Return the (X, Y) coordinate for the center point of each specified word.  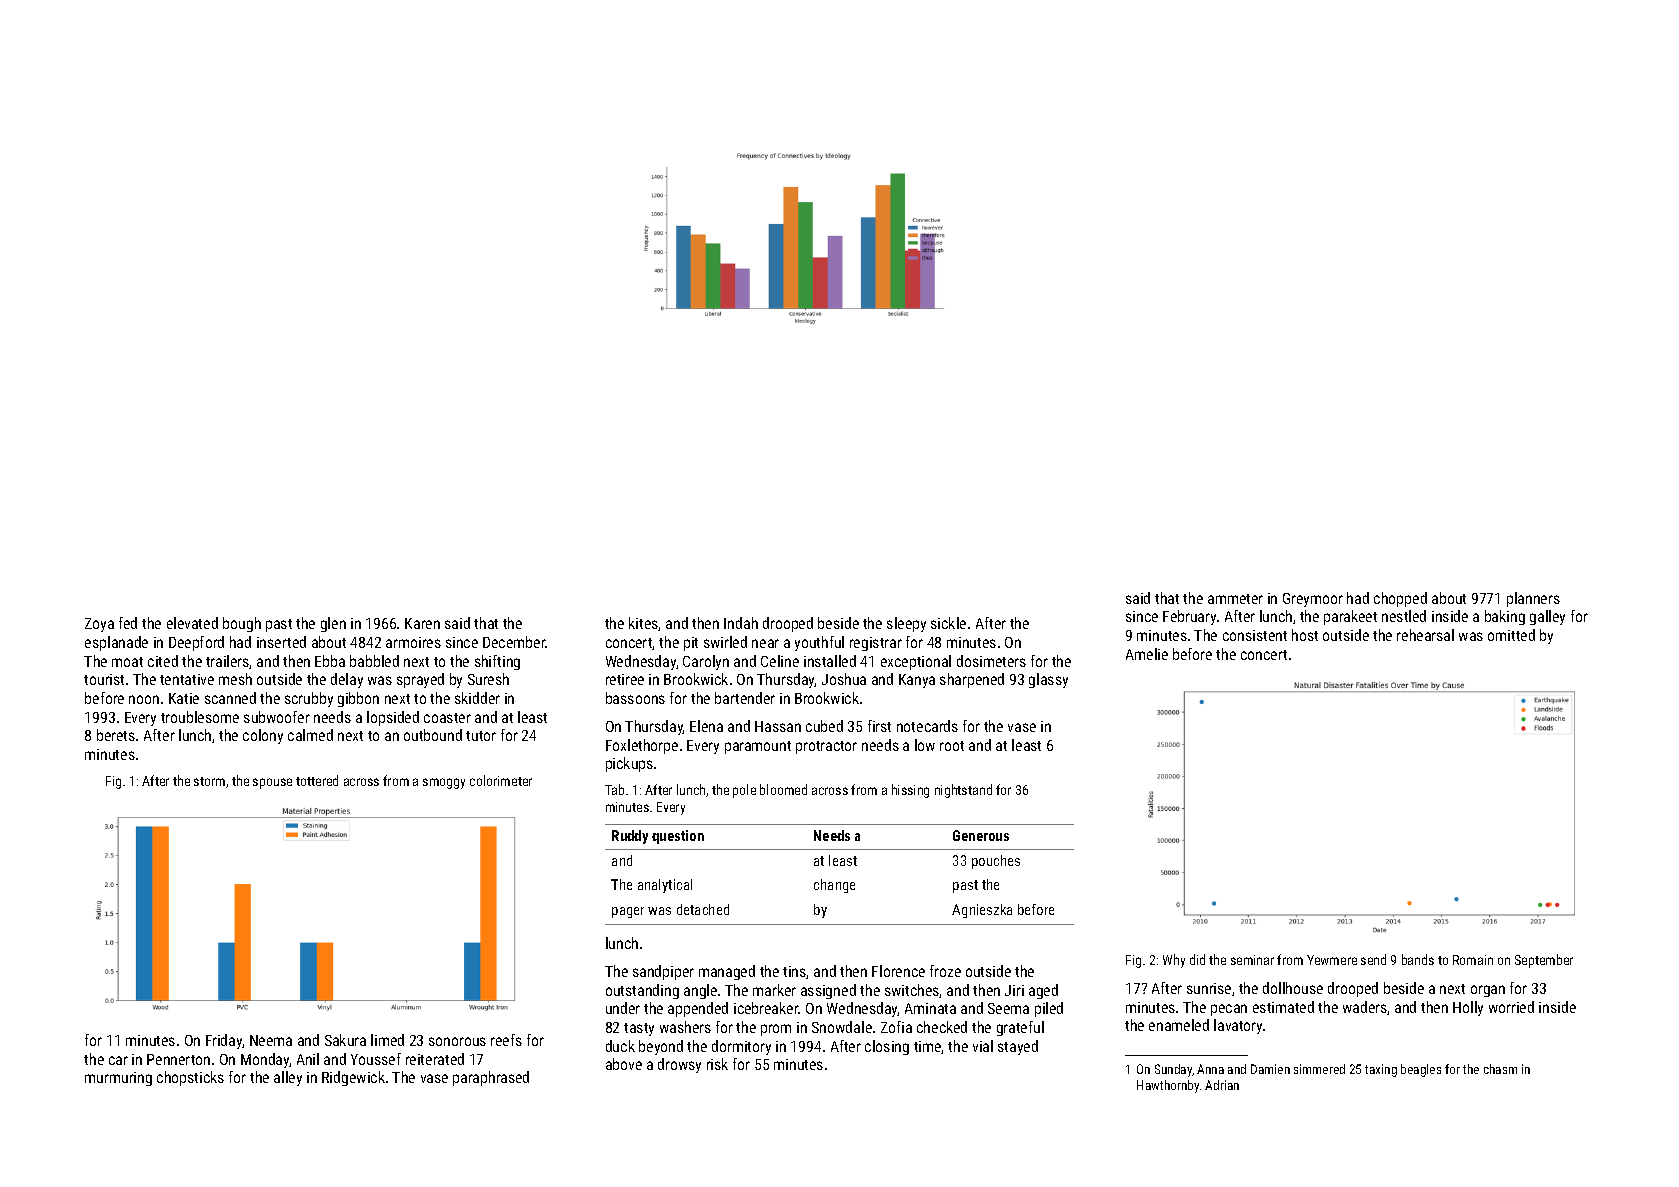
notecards (927, 726)
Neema (271, 1040)
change (834, 886)
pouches (996, 862)
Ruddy (630, 837)
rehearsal (1425, 635)
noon (144, 699)
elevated (192, 623)
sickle (948, 623)
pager (628, 912)
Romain (1473, 960)
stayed (1018, 1047)
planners (1533, 599)
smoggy (444, 783)
